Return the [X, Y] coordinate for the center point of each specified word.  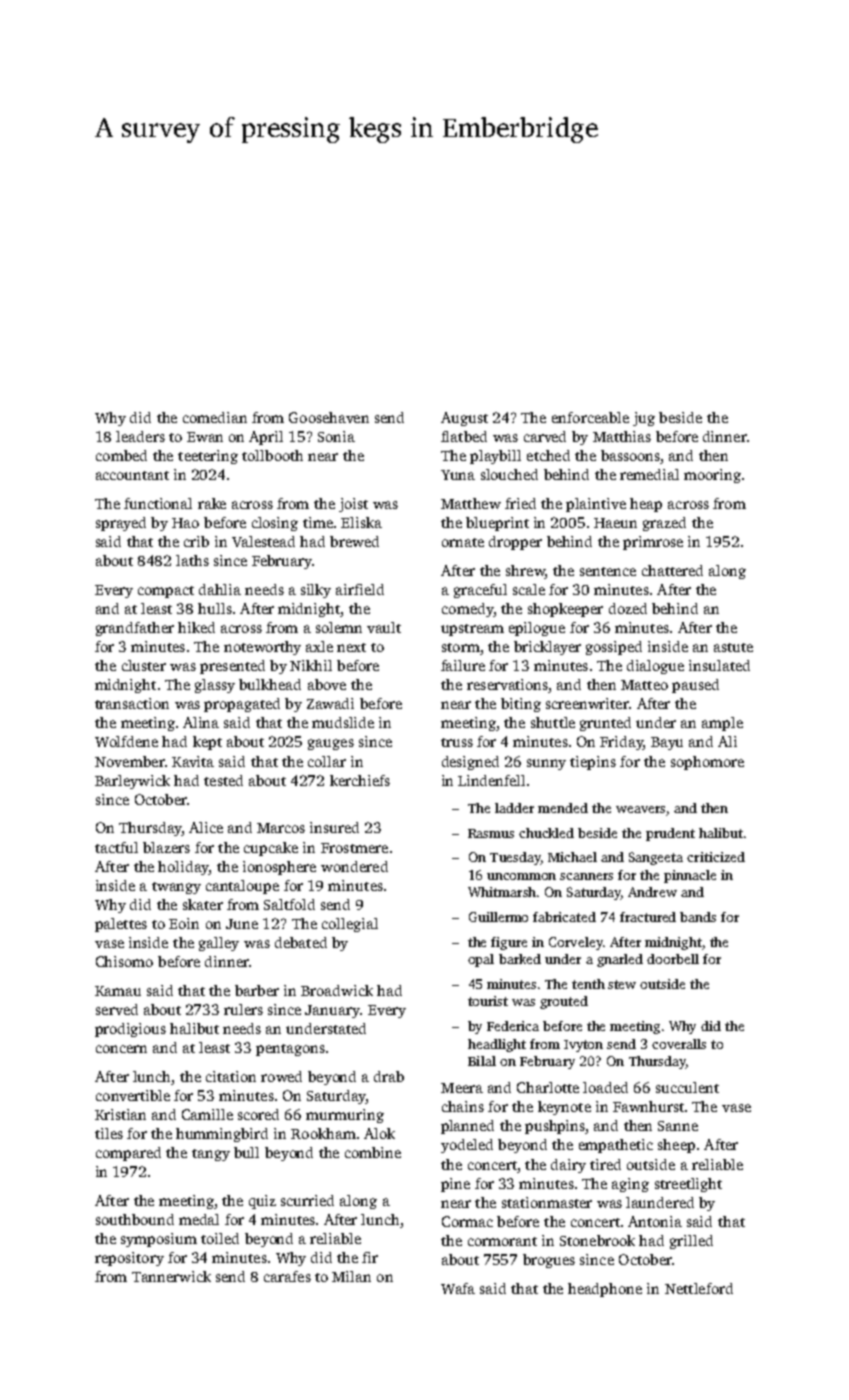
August [464, 419]
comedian [215, 417]
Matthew [471, 503]
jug [644, 419]
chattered [672, 570]
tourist [488, 1001]
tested [223, 780]
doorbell [673, 959]
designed [470, 763]
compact [166, 592]
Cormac [467, 1221]
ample [722, 724]
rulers [243, 1009]
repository [129, 1259]
